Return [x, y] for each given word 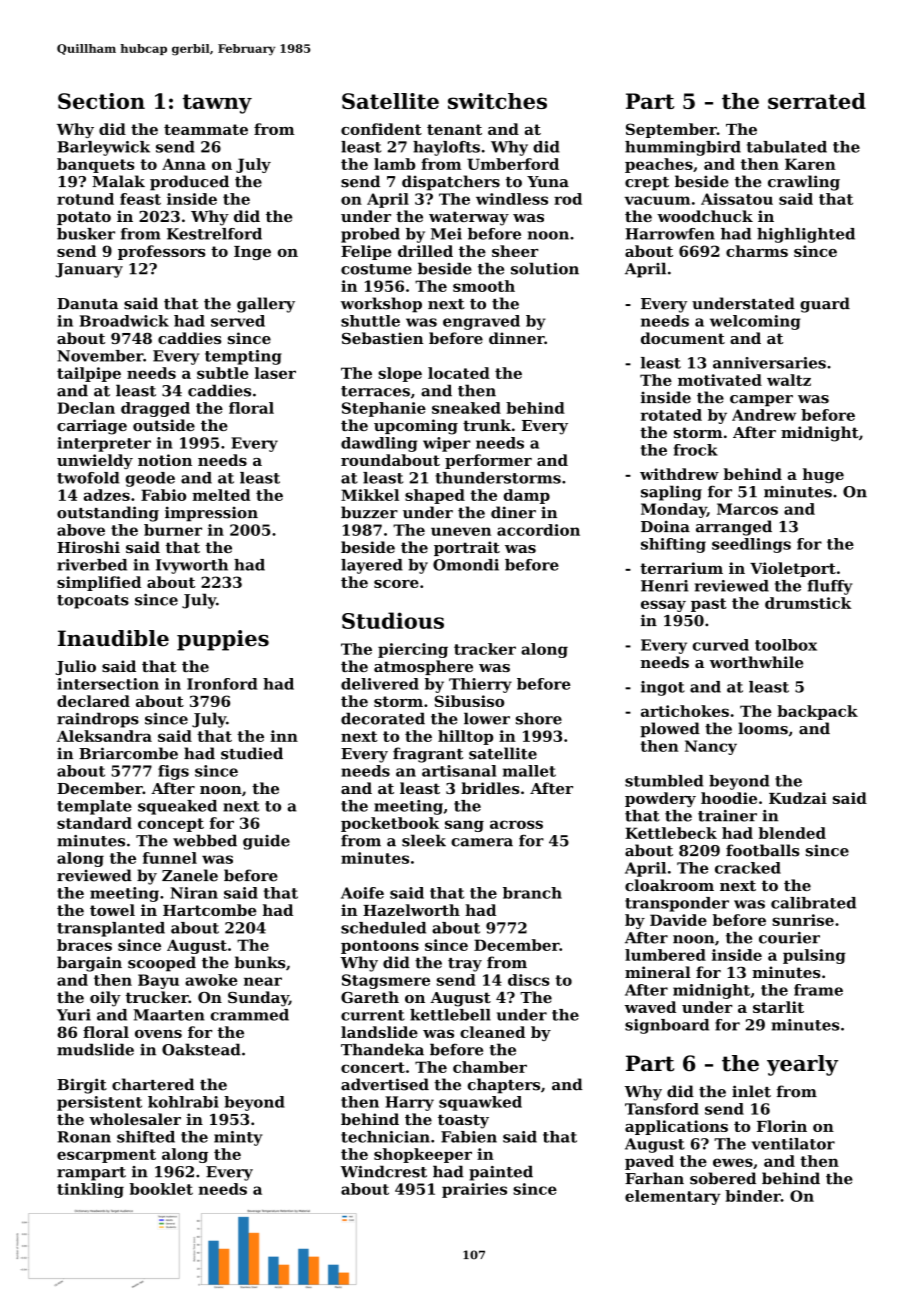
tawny [217, 104]
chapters [504, 1086]
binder [753, 1196]
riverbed [92, 565]
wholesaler [135, 1119]
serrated [817, 101]
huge [823, 475]
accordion [538, 530]
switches [497, 101]
